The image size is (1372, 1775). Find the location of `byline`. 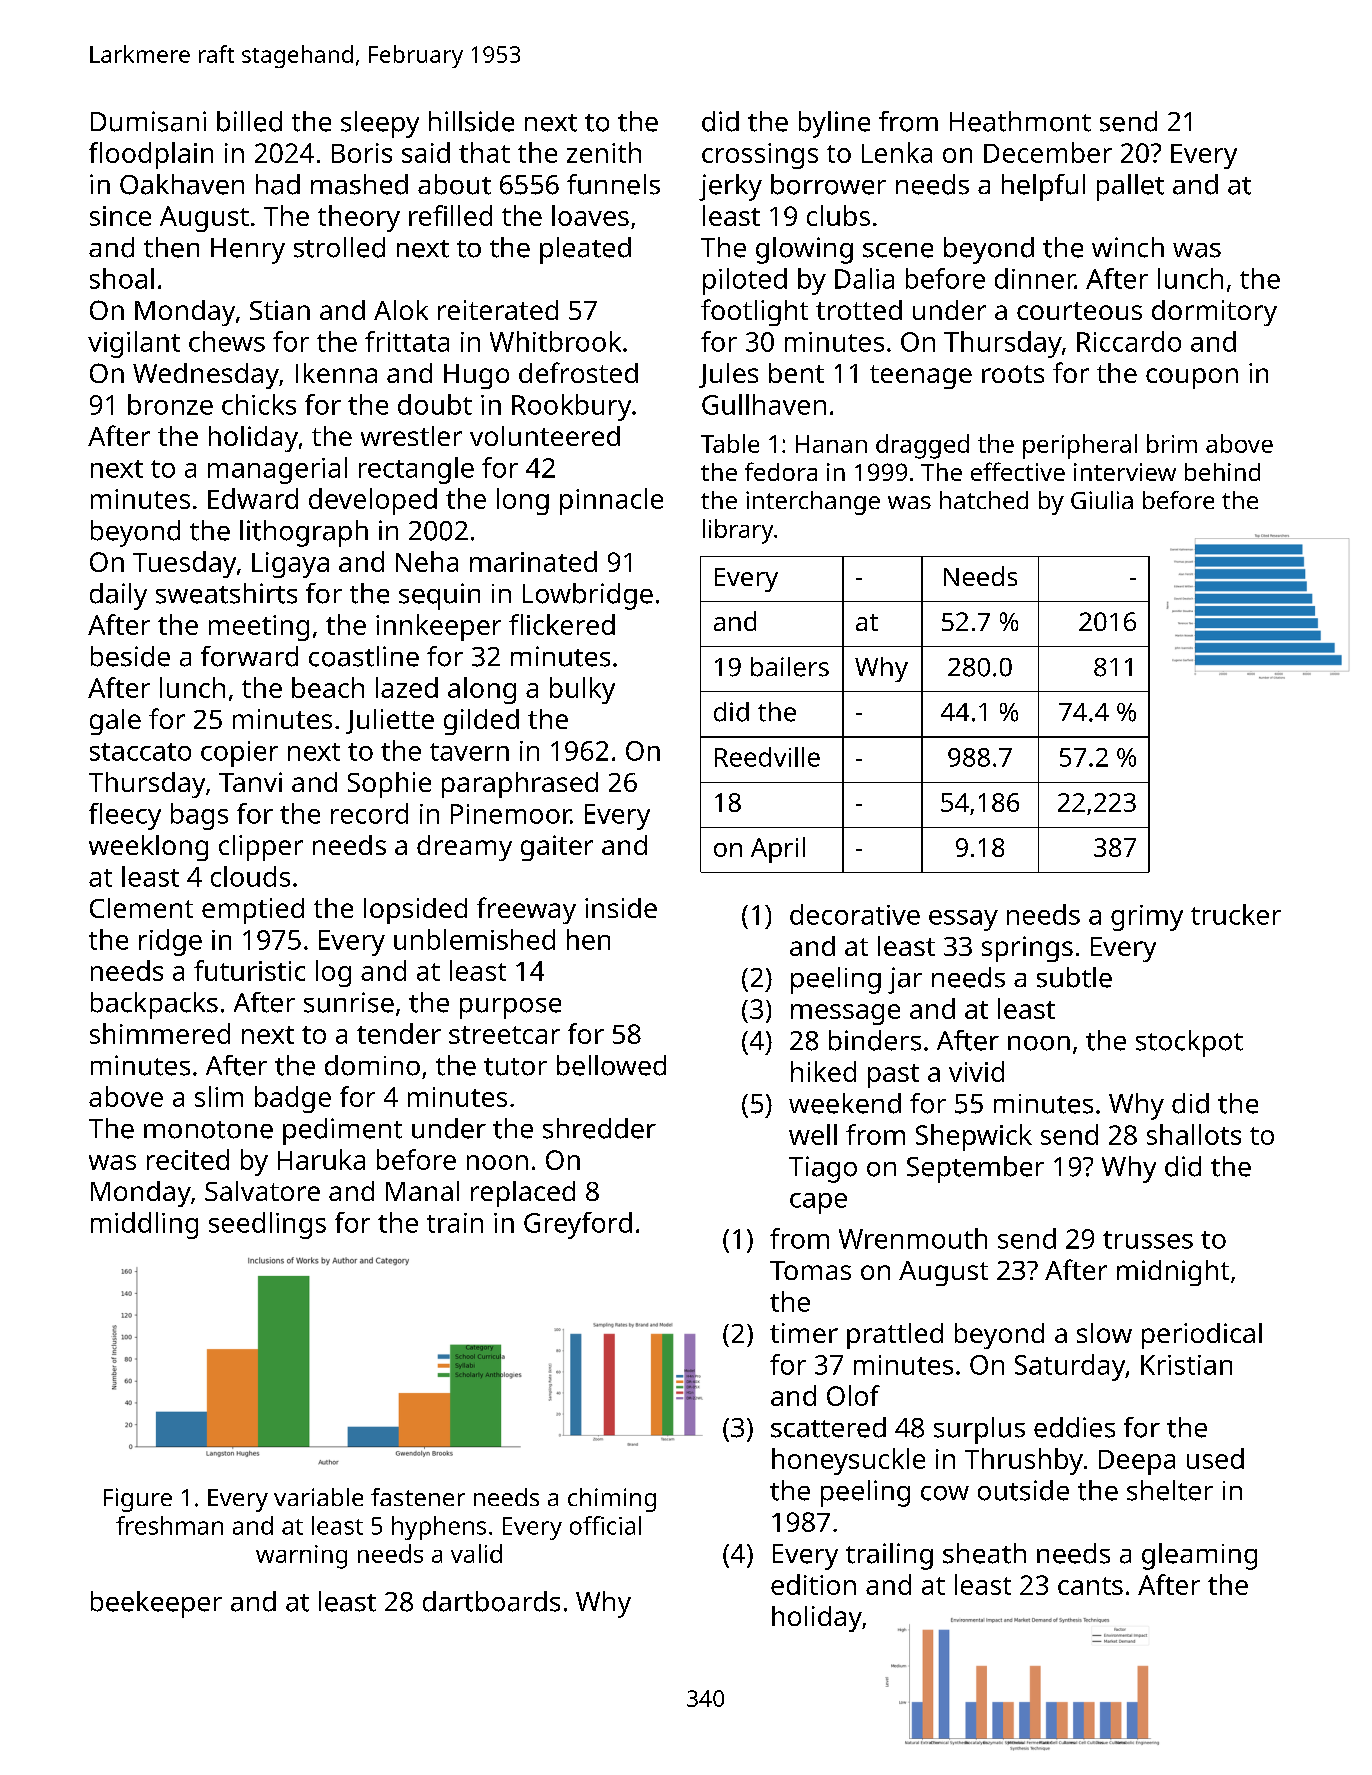

byline is located at coordinates (834, 124).
